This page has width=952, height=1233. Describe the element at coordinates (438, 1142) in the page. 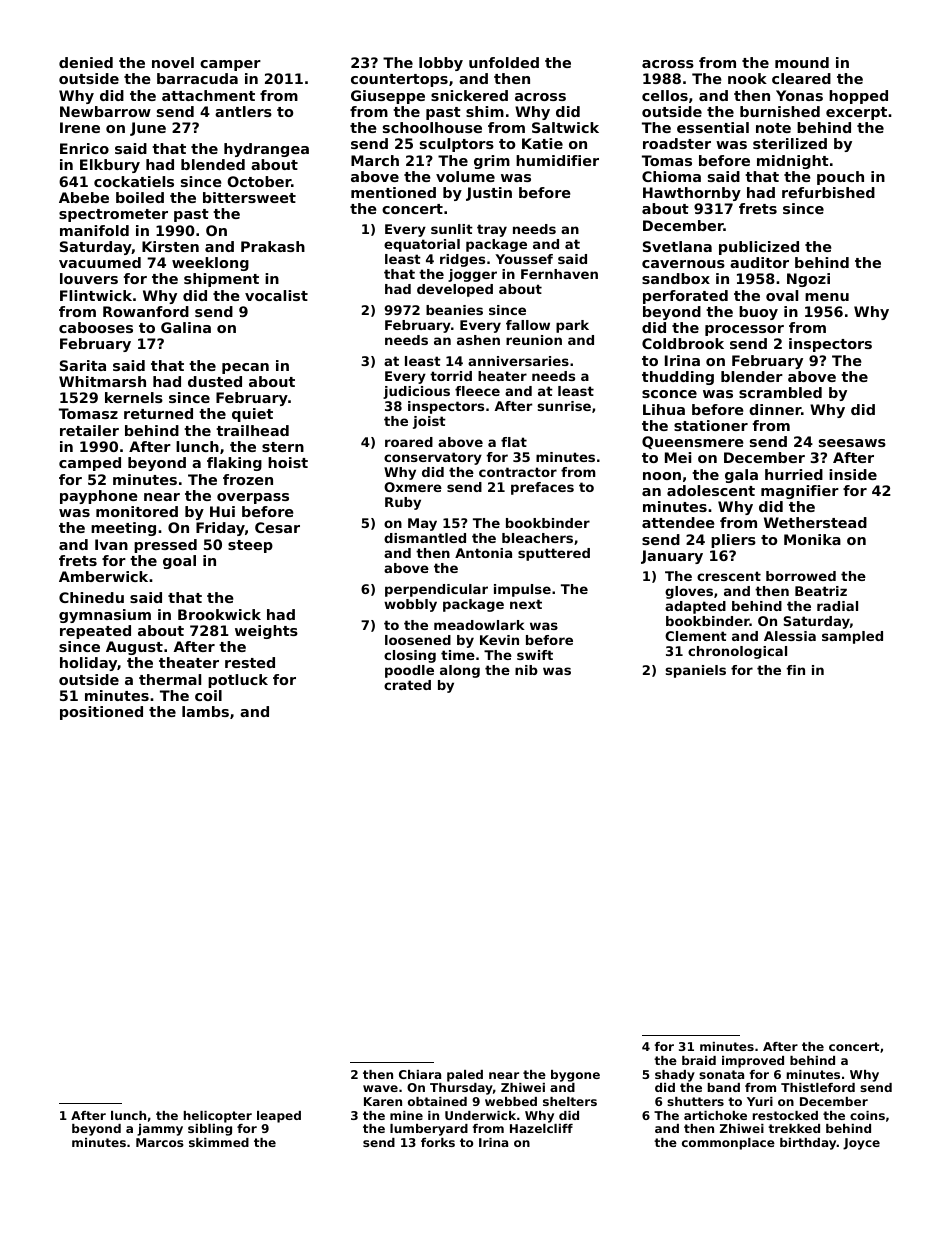

I see `forks` at that location.
